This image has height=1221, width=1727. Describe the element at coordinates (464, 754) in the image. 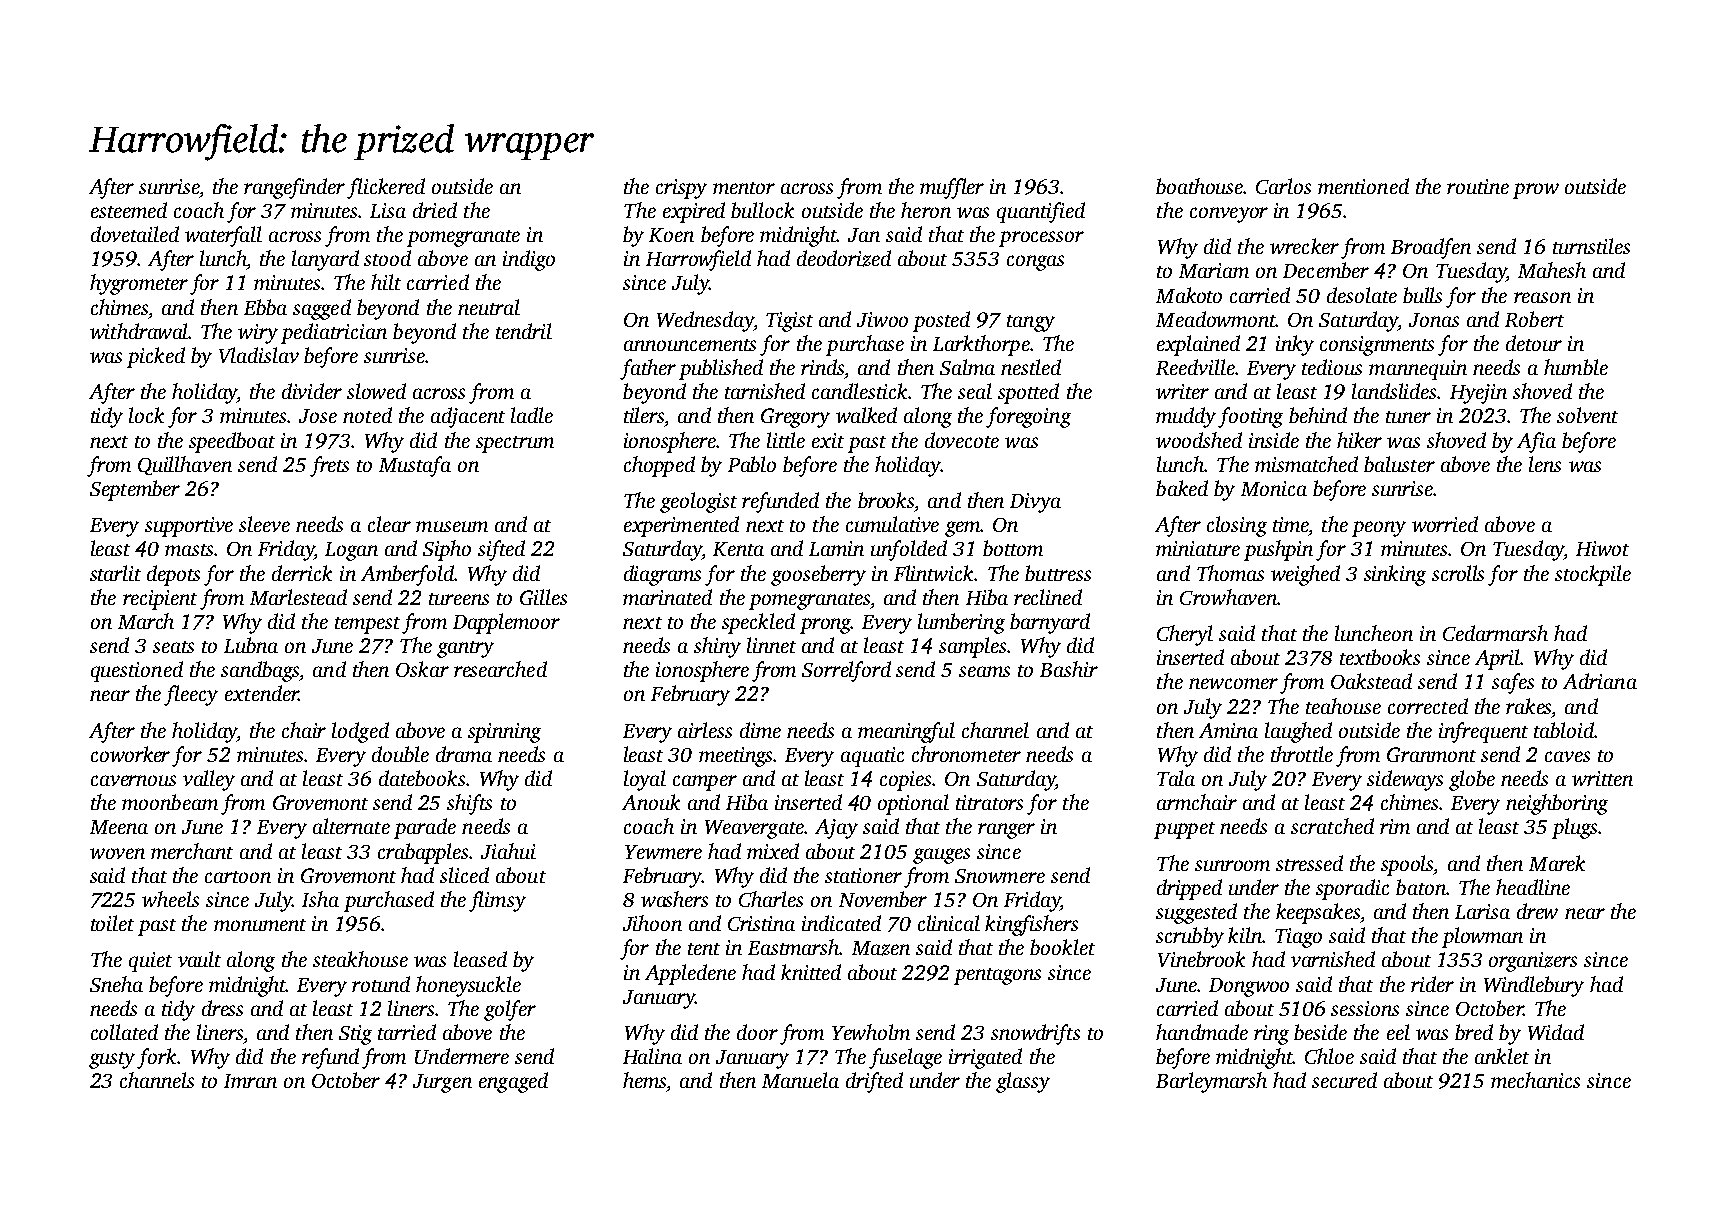

I see `drama` at that location.
